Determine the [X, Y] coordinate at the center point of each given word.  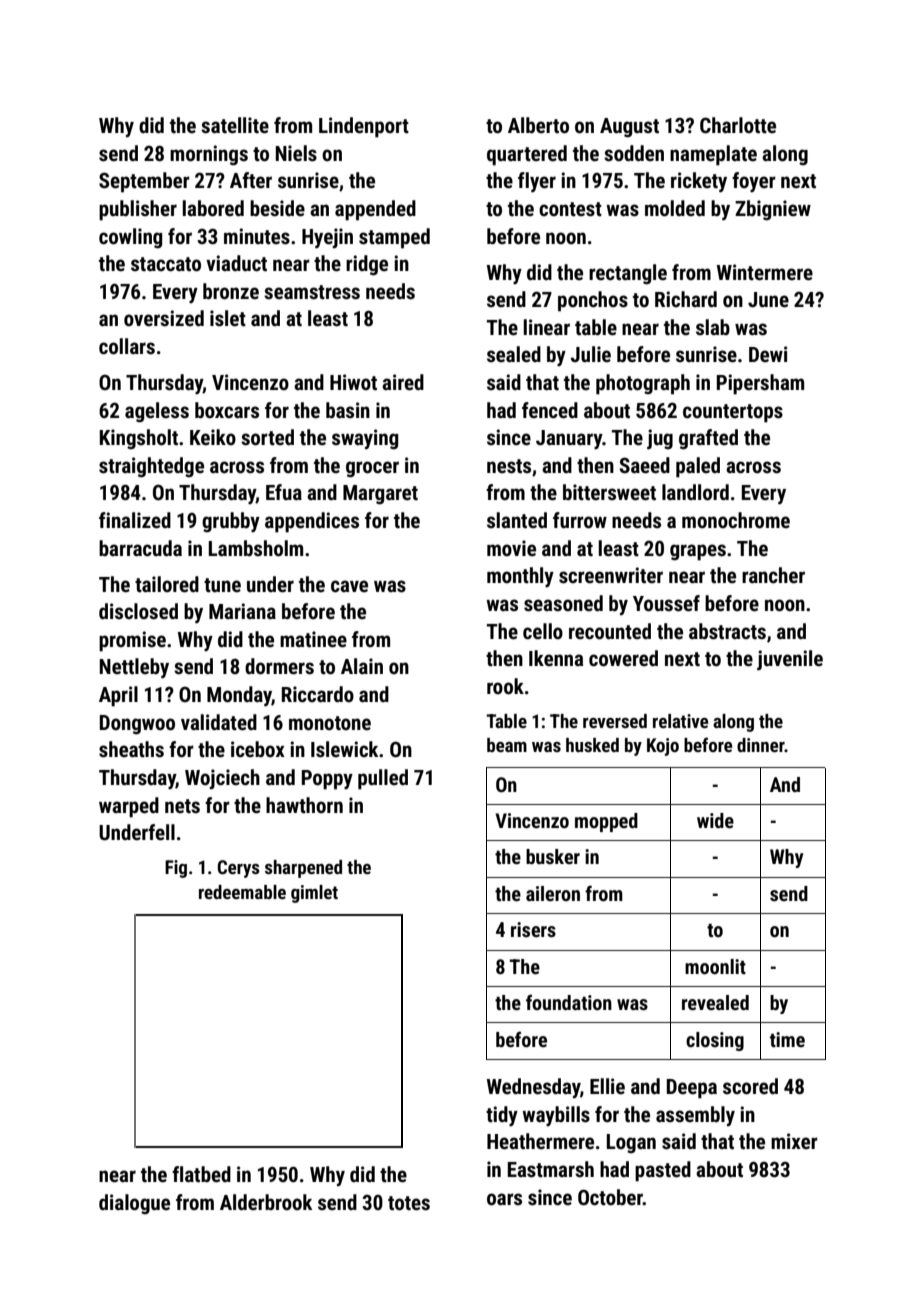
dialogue [134, 1204]
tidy [502, 1116]
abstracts [727, 631]
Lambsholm [256, 548]
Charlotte [738, 125]
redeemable [242, 892]
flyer [537, 182]
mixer [794, 1141]
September [144, 182]
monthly [520, 577]
